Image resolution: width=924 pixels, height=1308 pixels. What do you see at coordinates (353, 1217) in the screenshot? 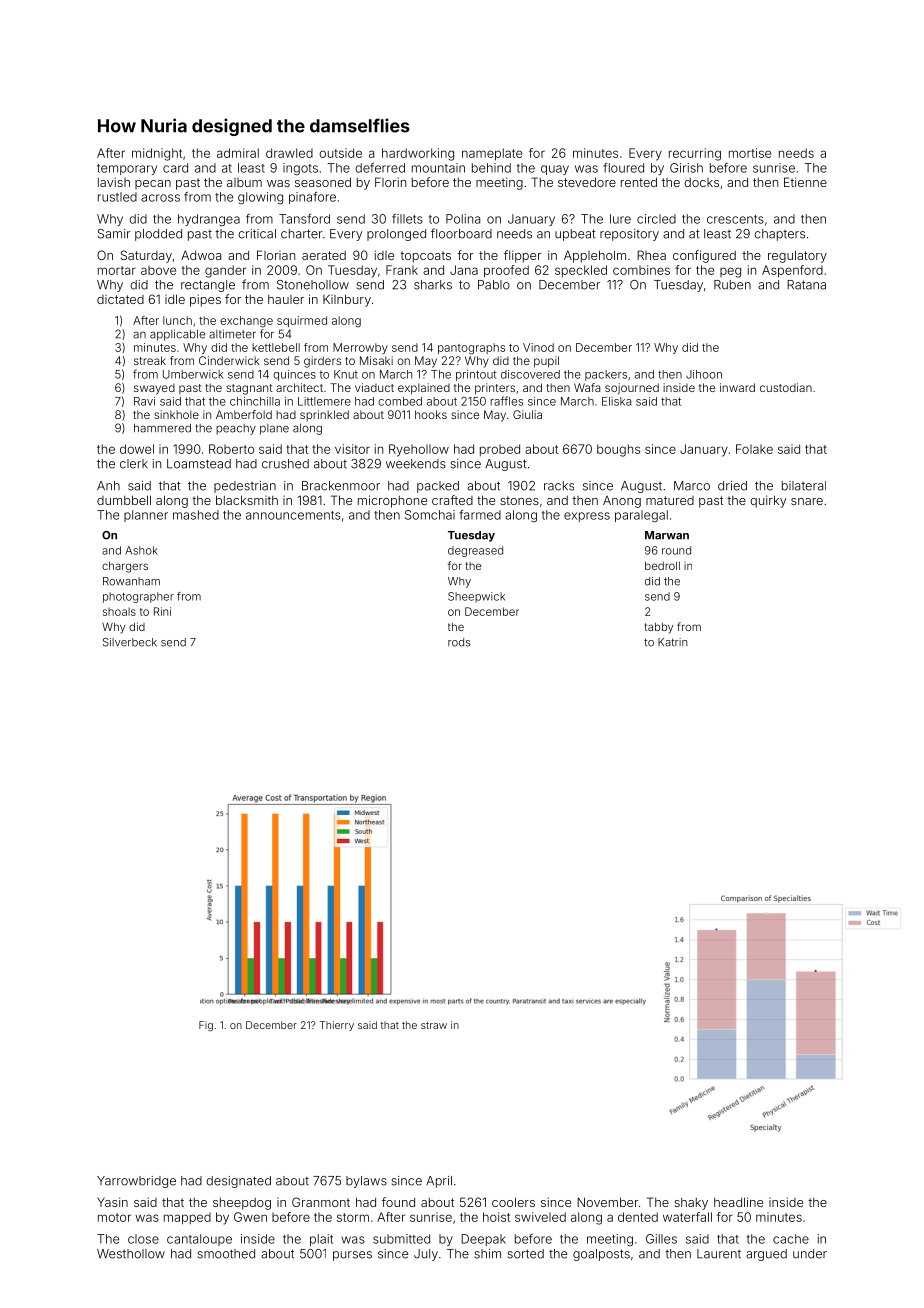
I see `storm` at bounding box center [353, 1217].
